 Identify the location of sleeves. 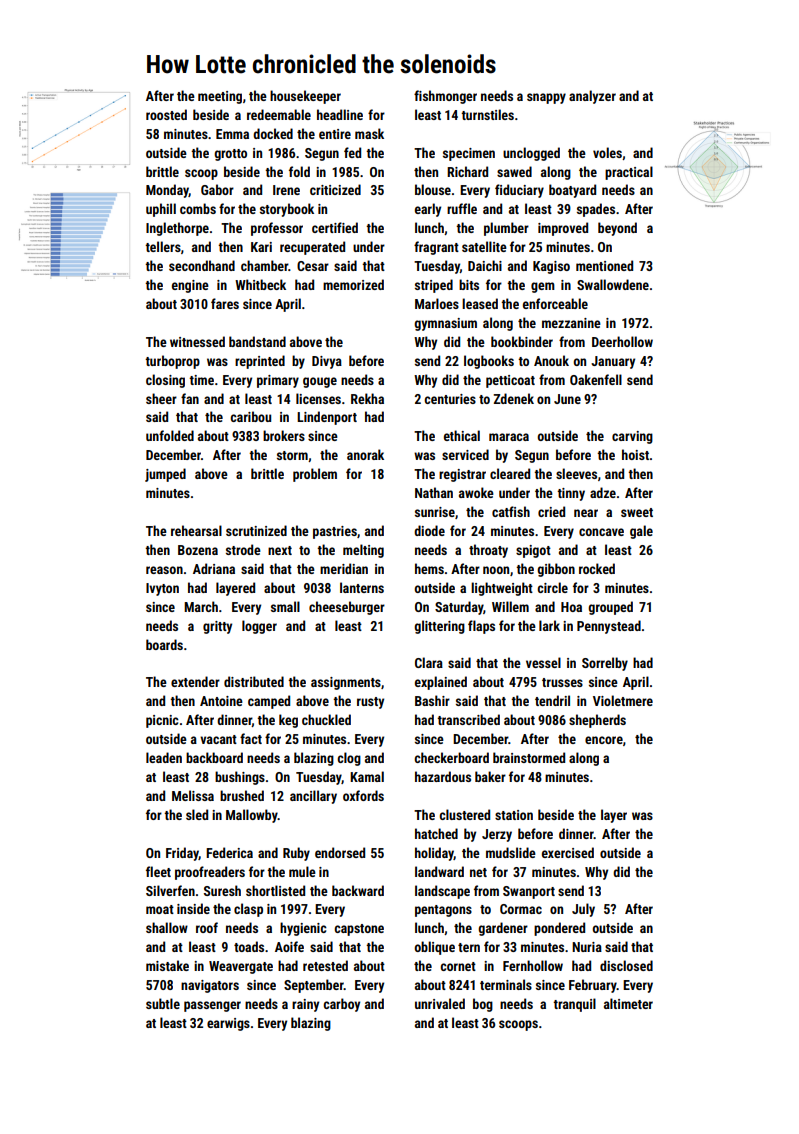
(576, 473).
